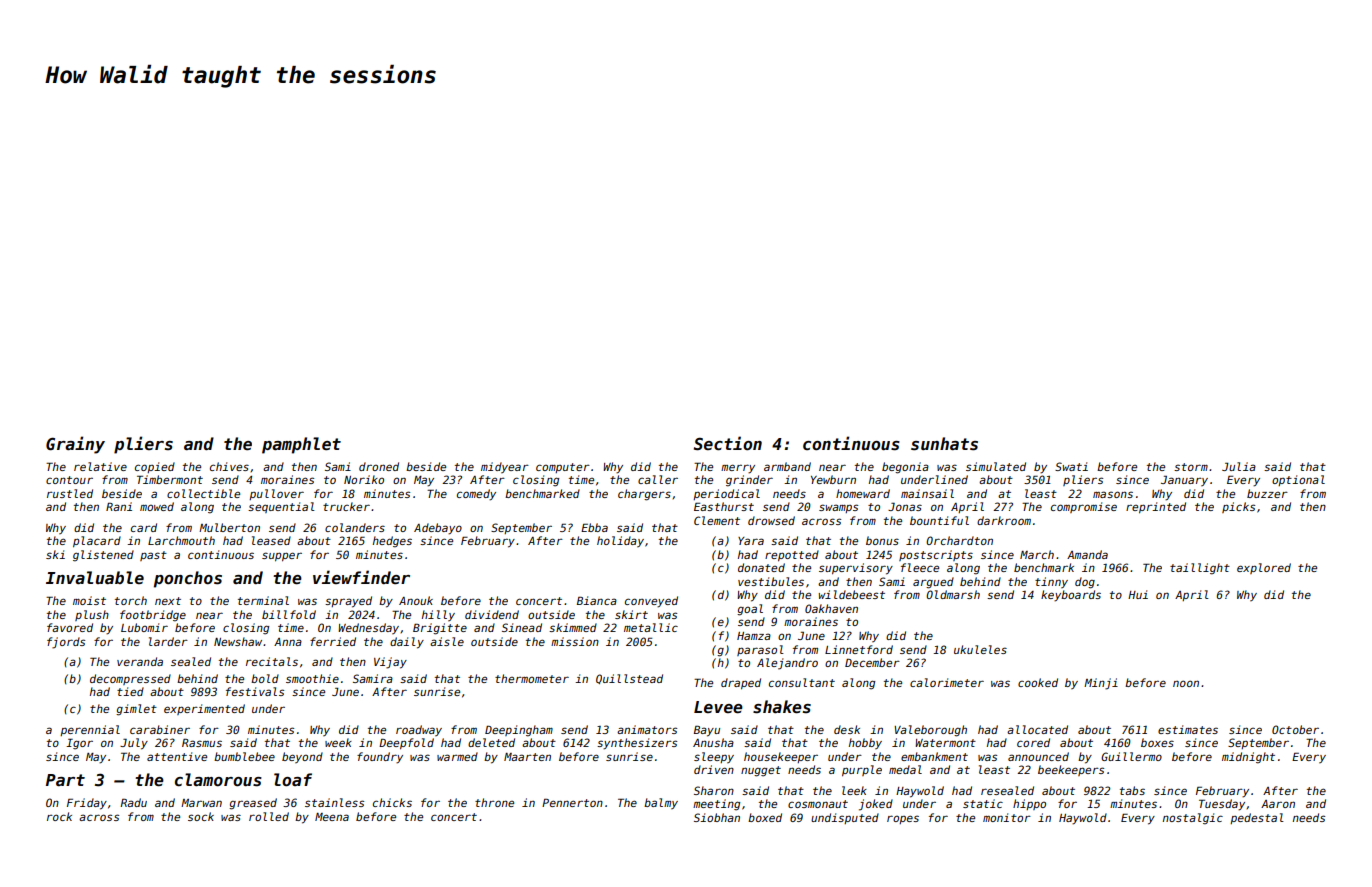  I want to click on noon, so click(1186, 683).
